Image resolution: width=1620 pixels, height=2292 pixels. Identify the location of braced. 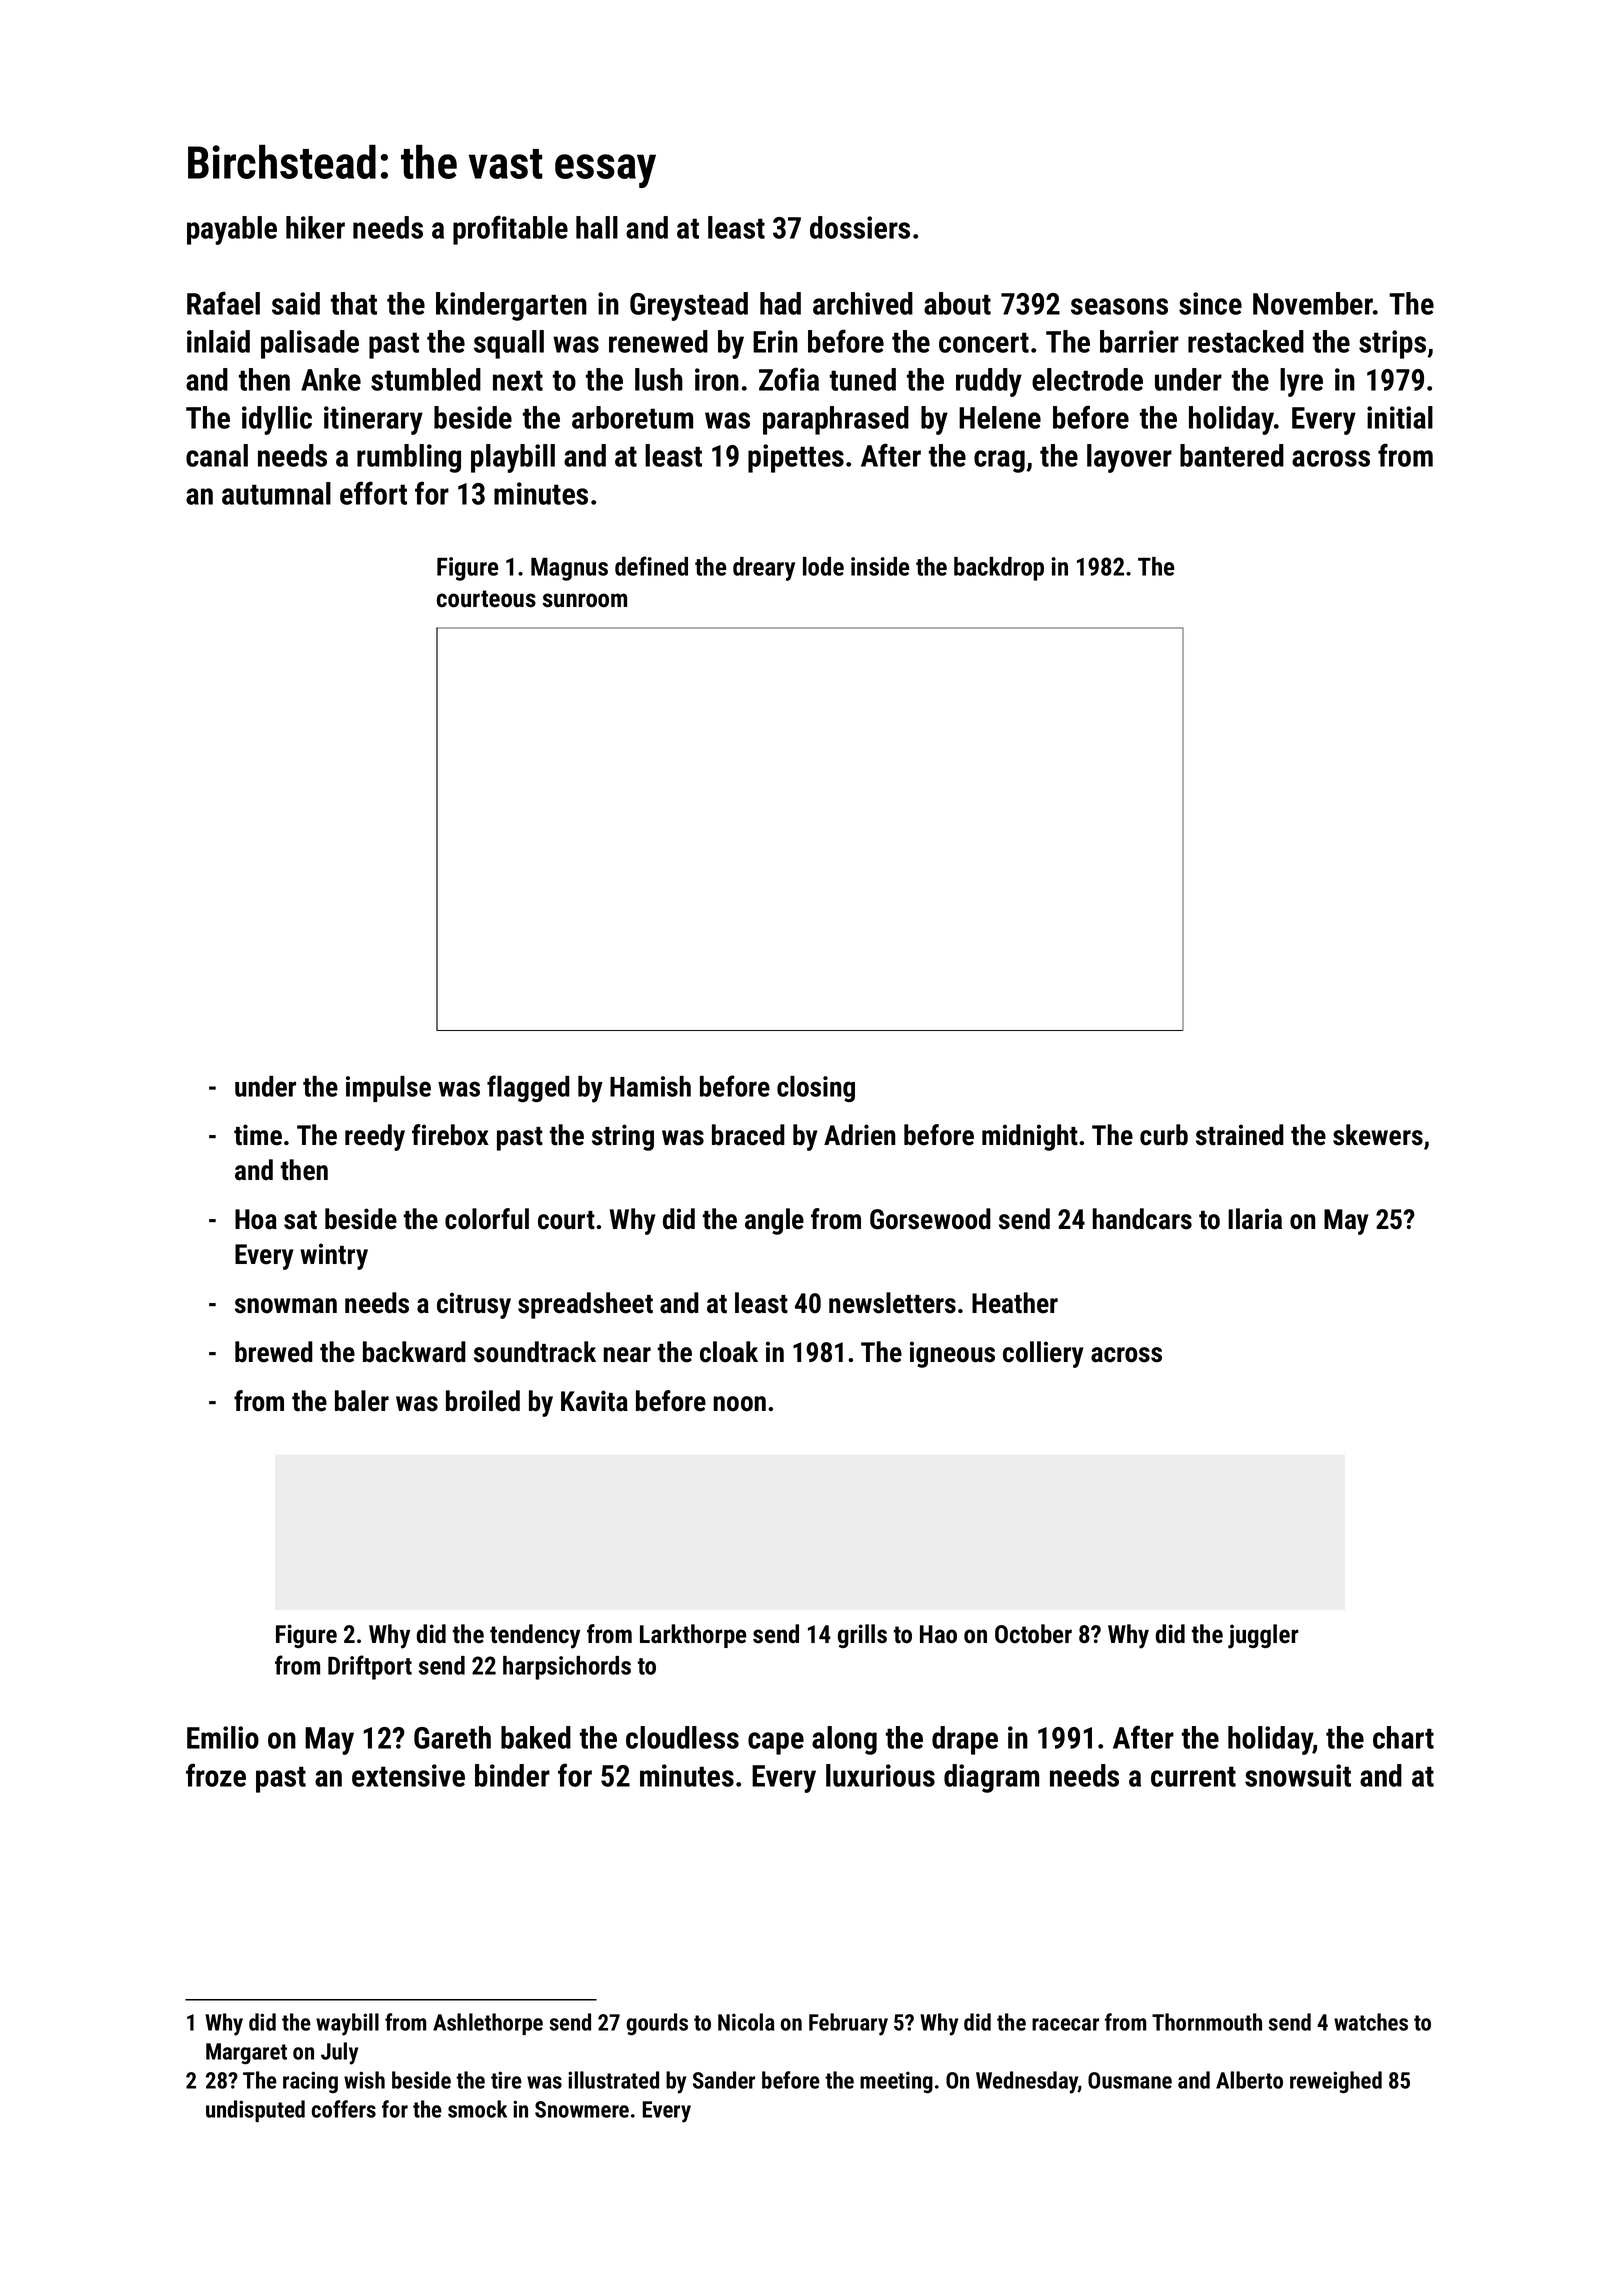
(748, 1135).
